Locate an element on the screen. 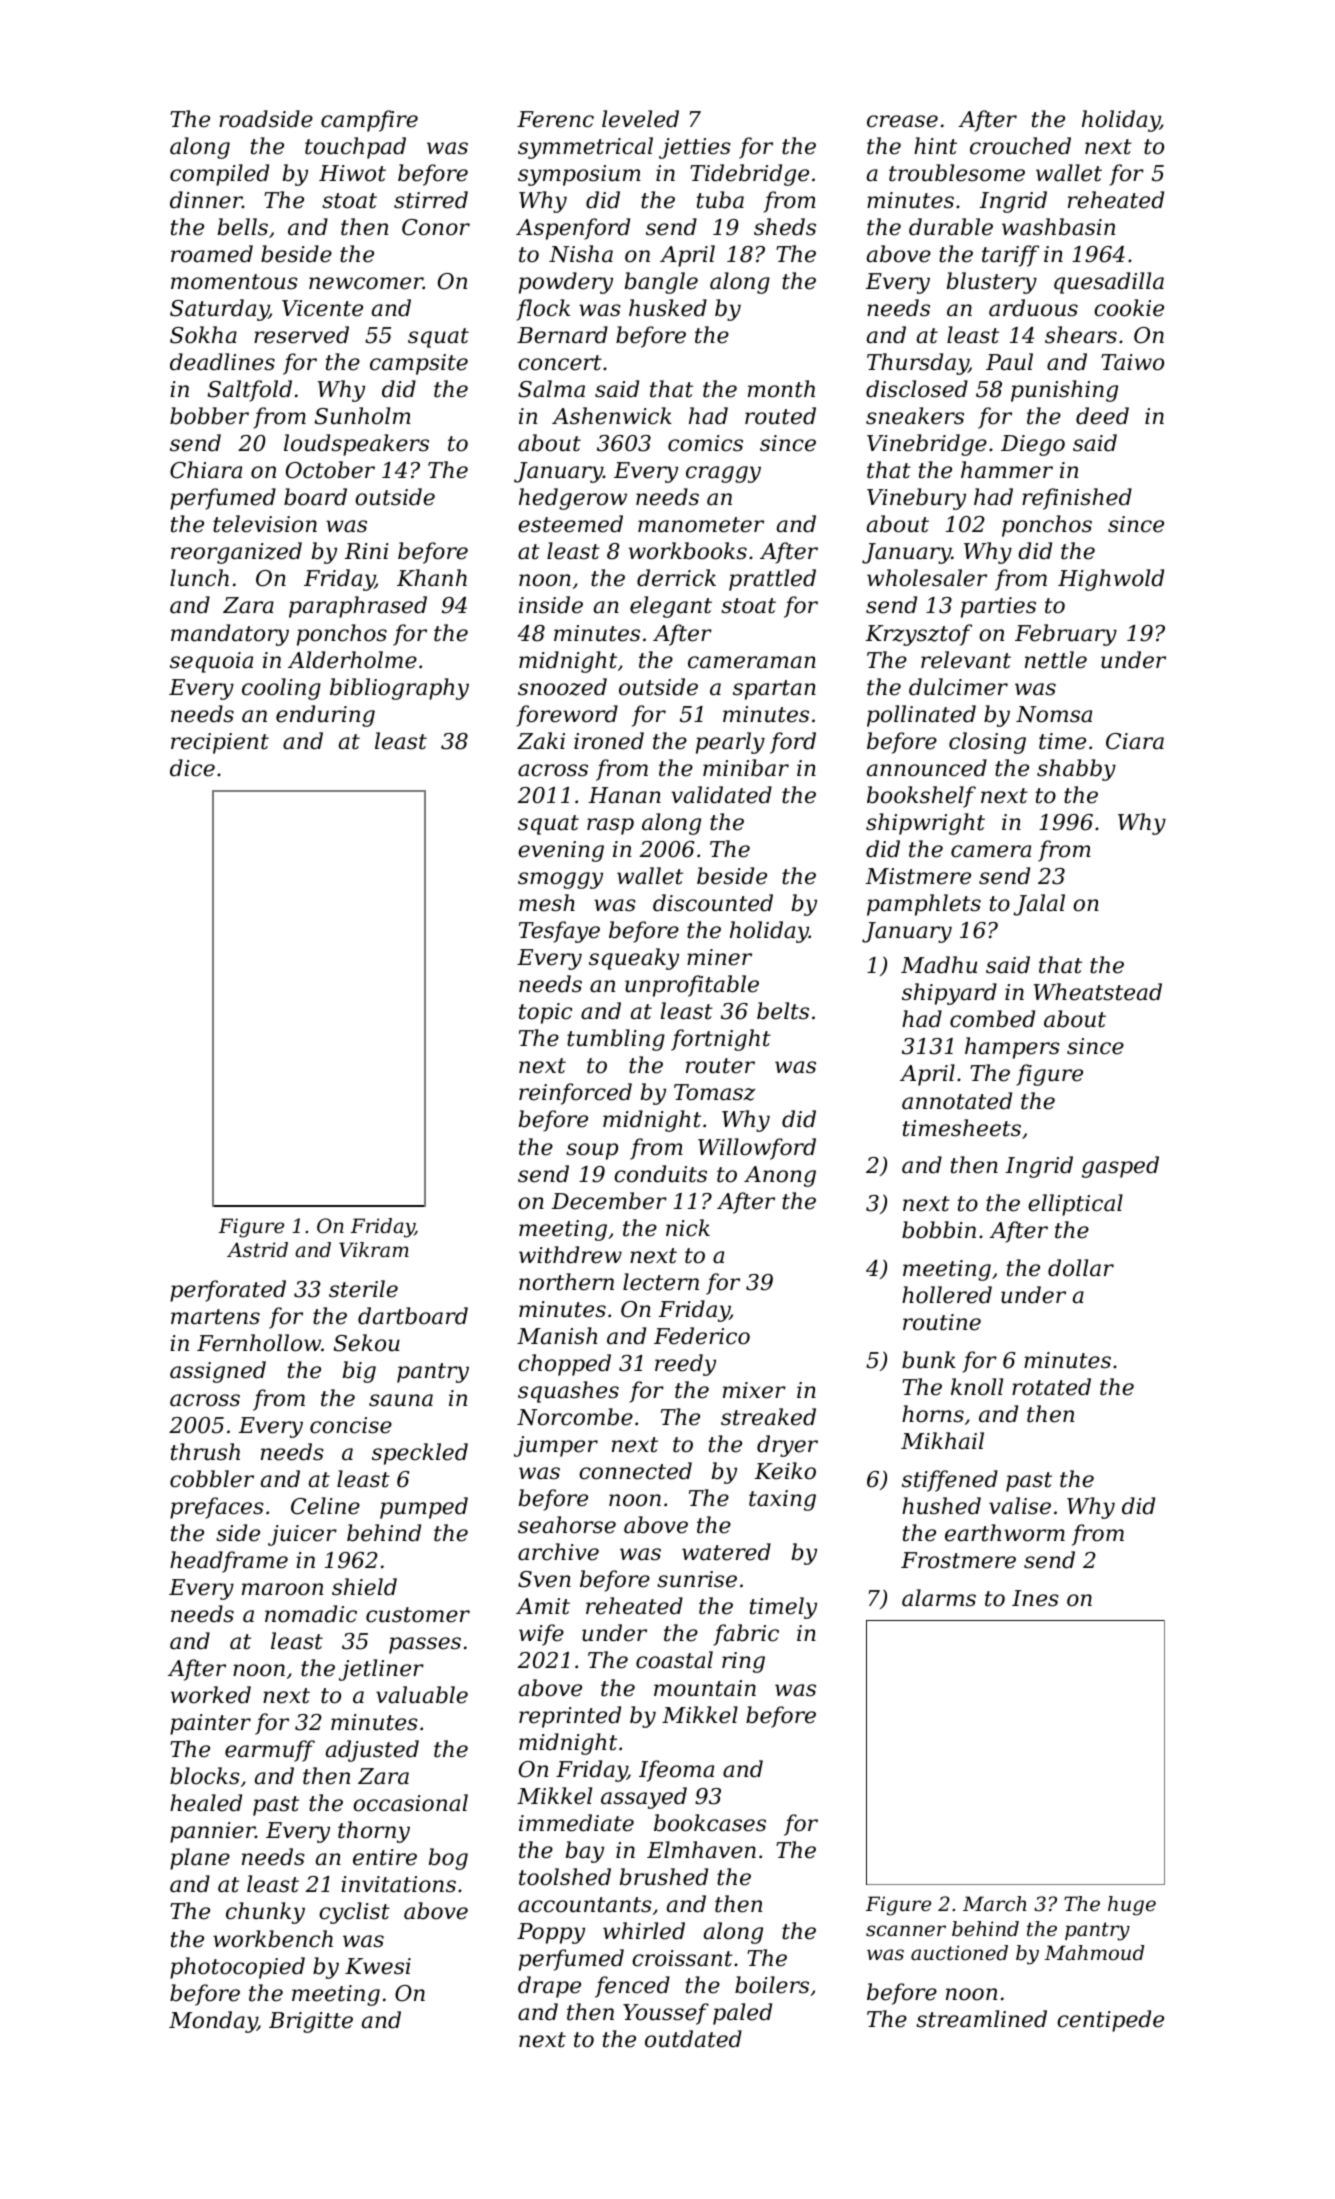 The width and height of the screenshot is (1335, 2199). toolshed is located at coordinates (565, 1877).
